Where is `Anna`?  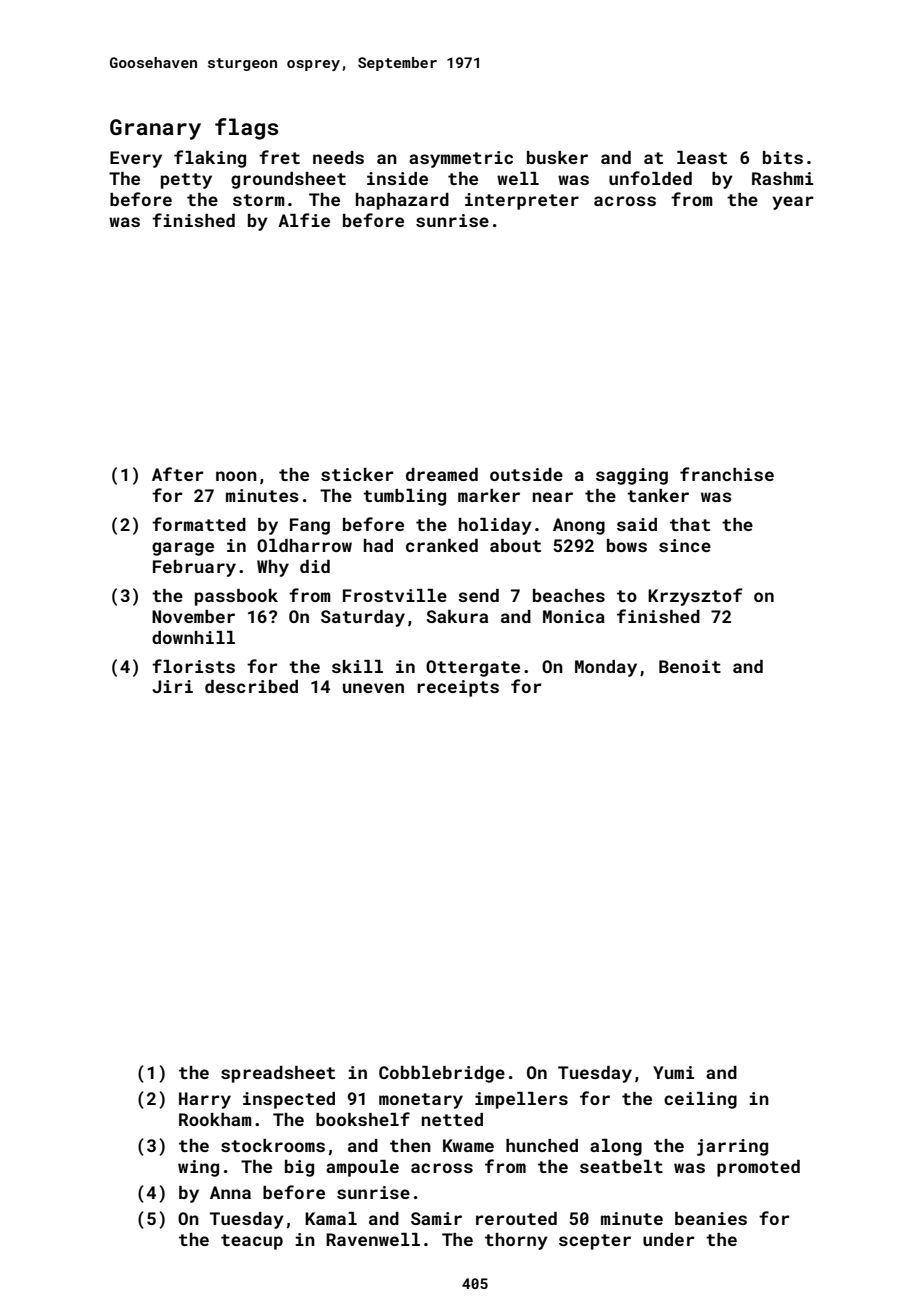 Anna is located at coordinates (230, 1192).
